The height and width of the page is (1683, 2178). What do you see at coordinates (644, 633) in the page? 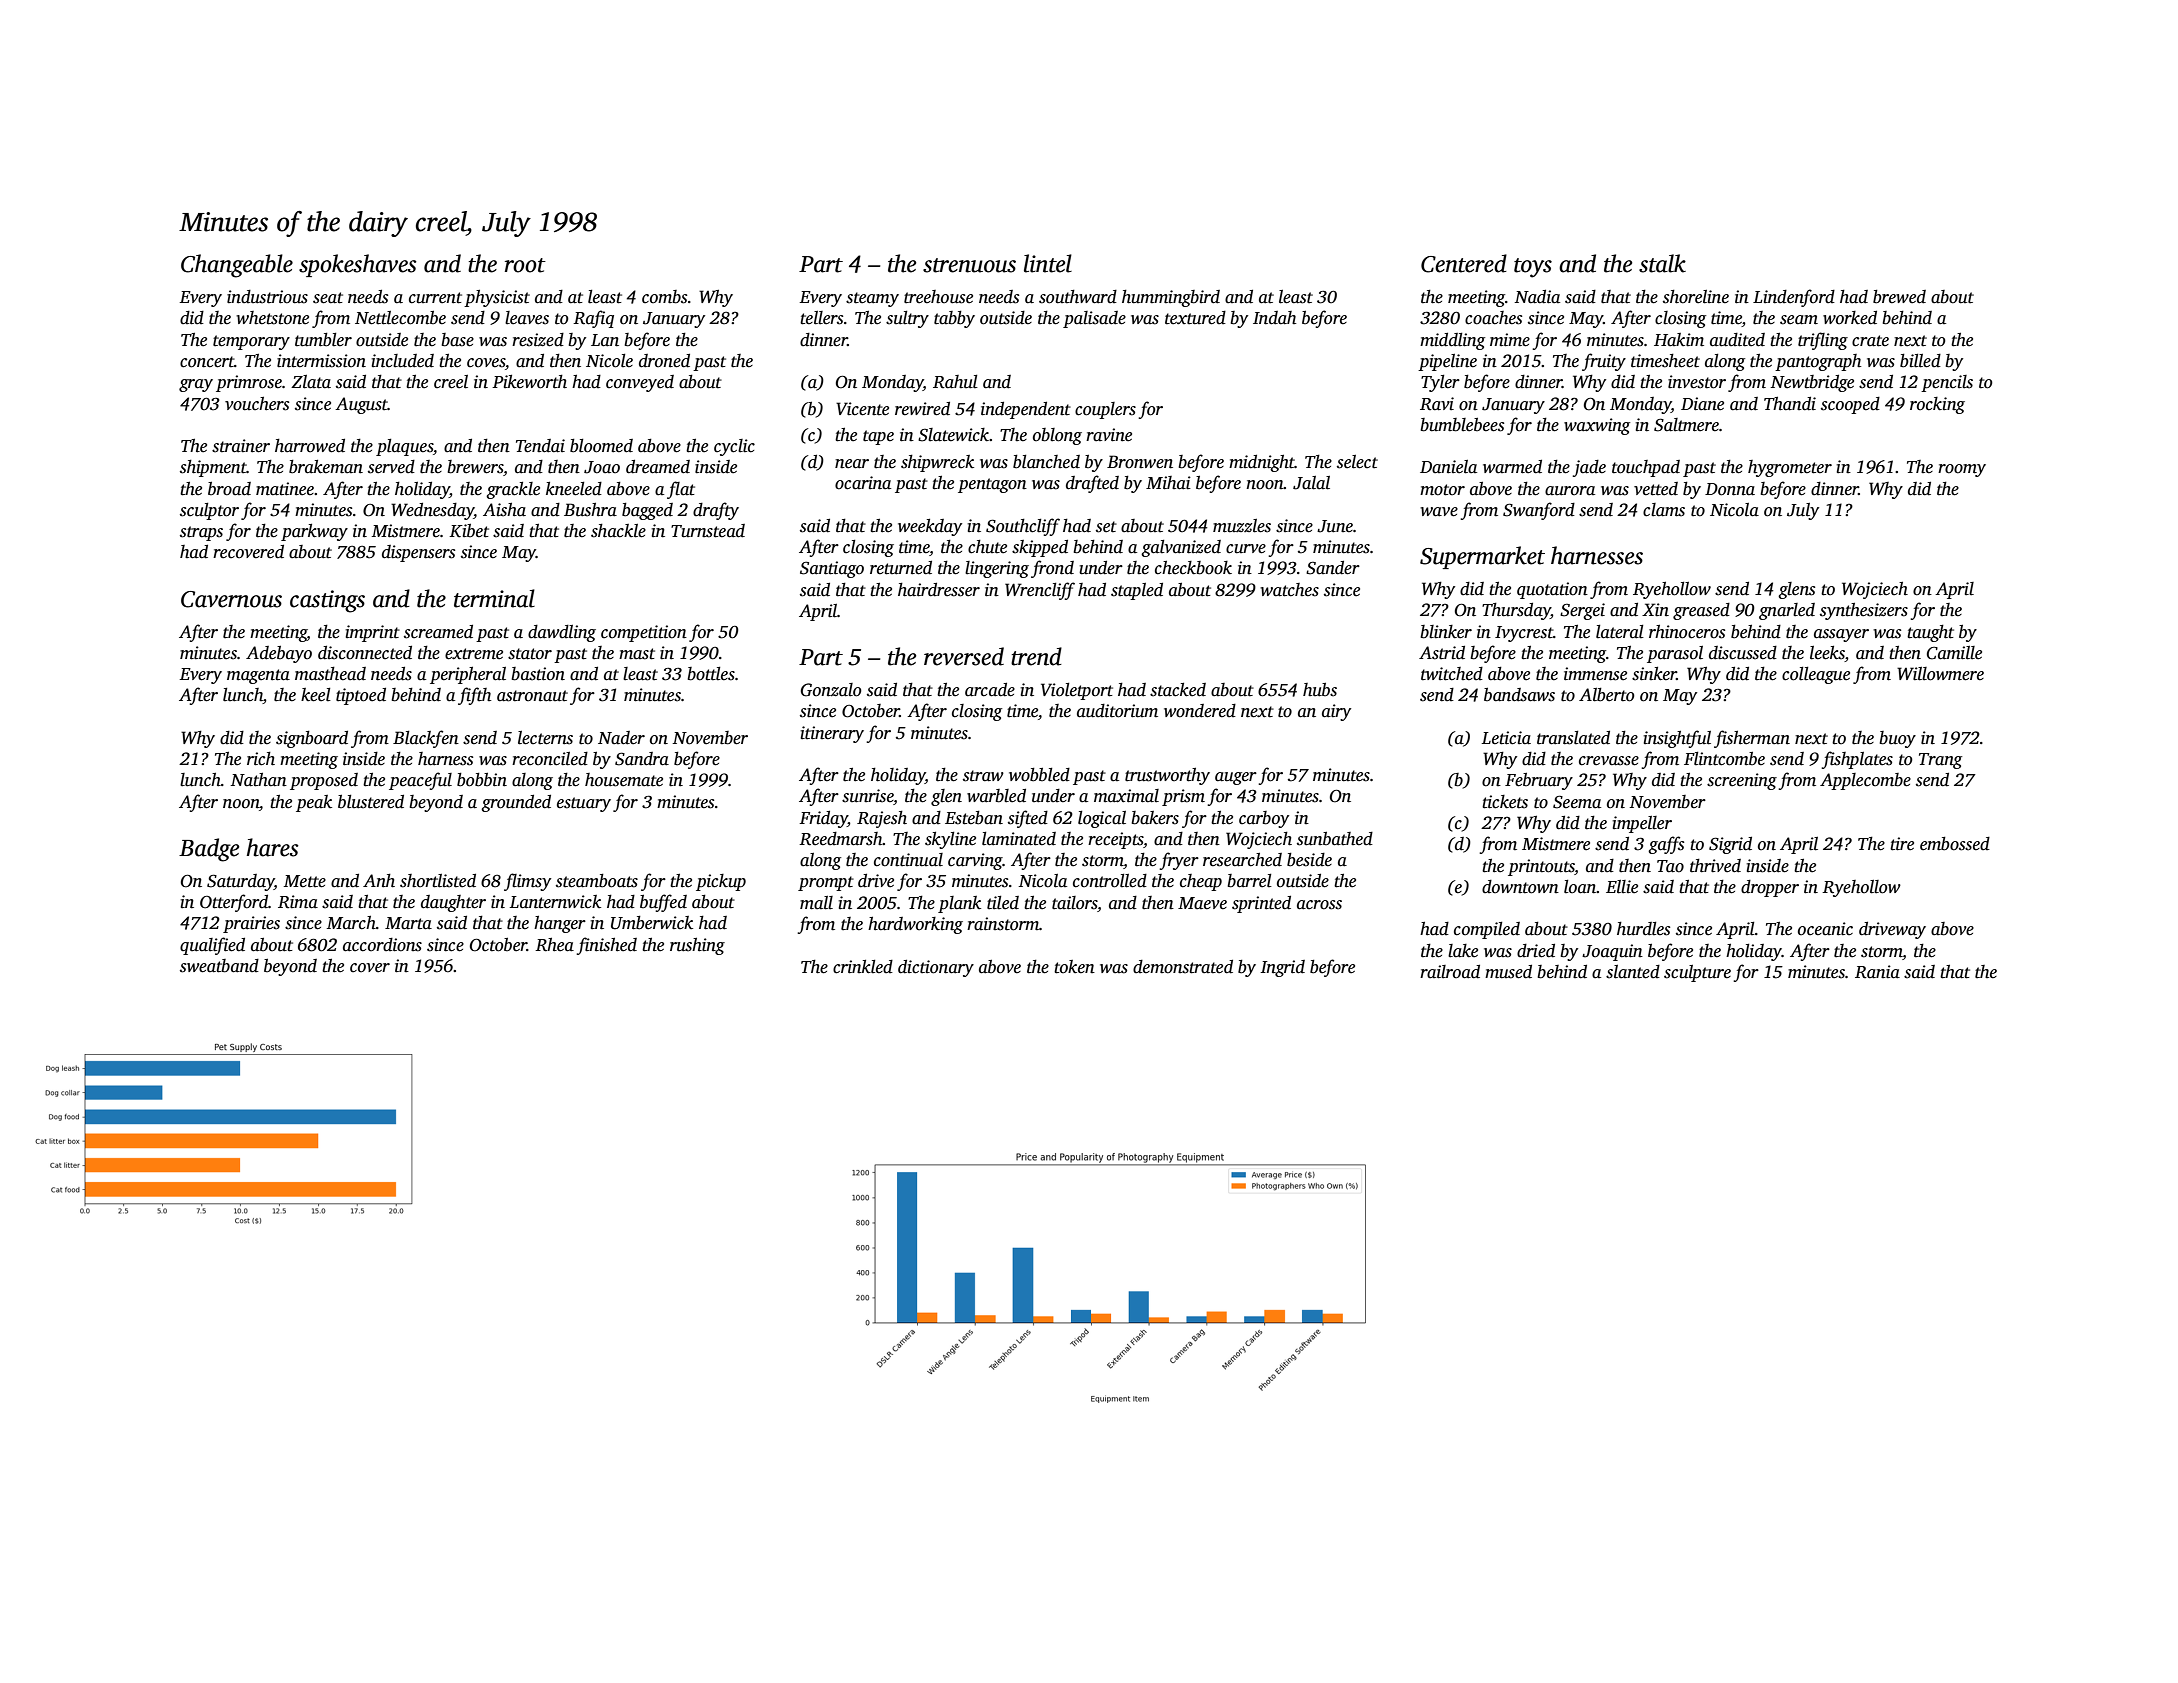
I see `competition` at bounding box center [644, 633].
